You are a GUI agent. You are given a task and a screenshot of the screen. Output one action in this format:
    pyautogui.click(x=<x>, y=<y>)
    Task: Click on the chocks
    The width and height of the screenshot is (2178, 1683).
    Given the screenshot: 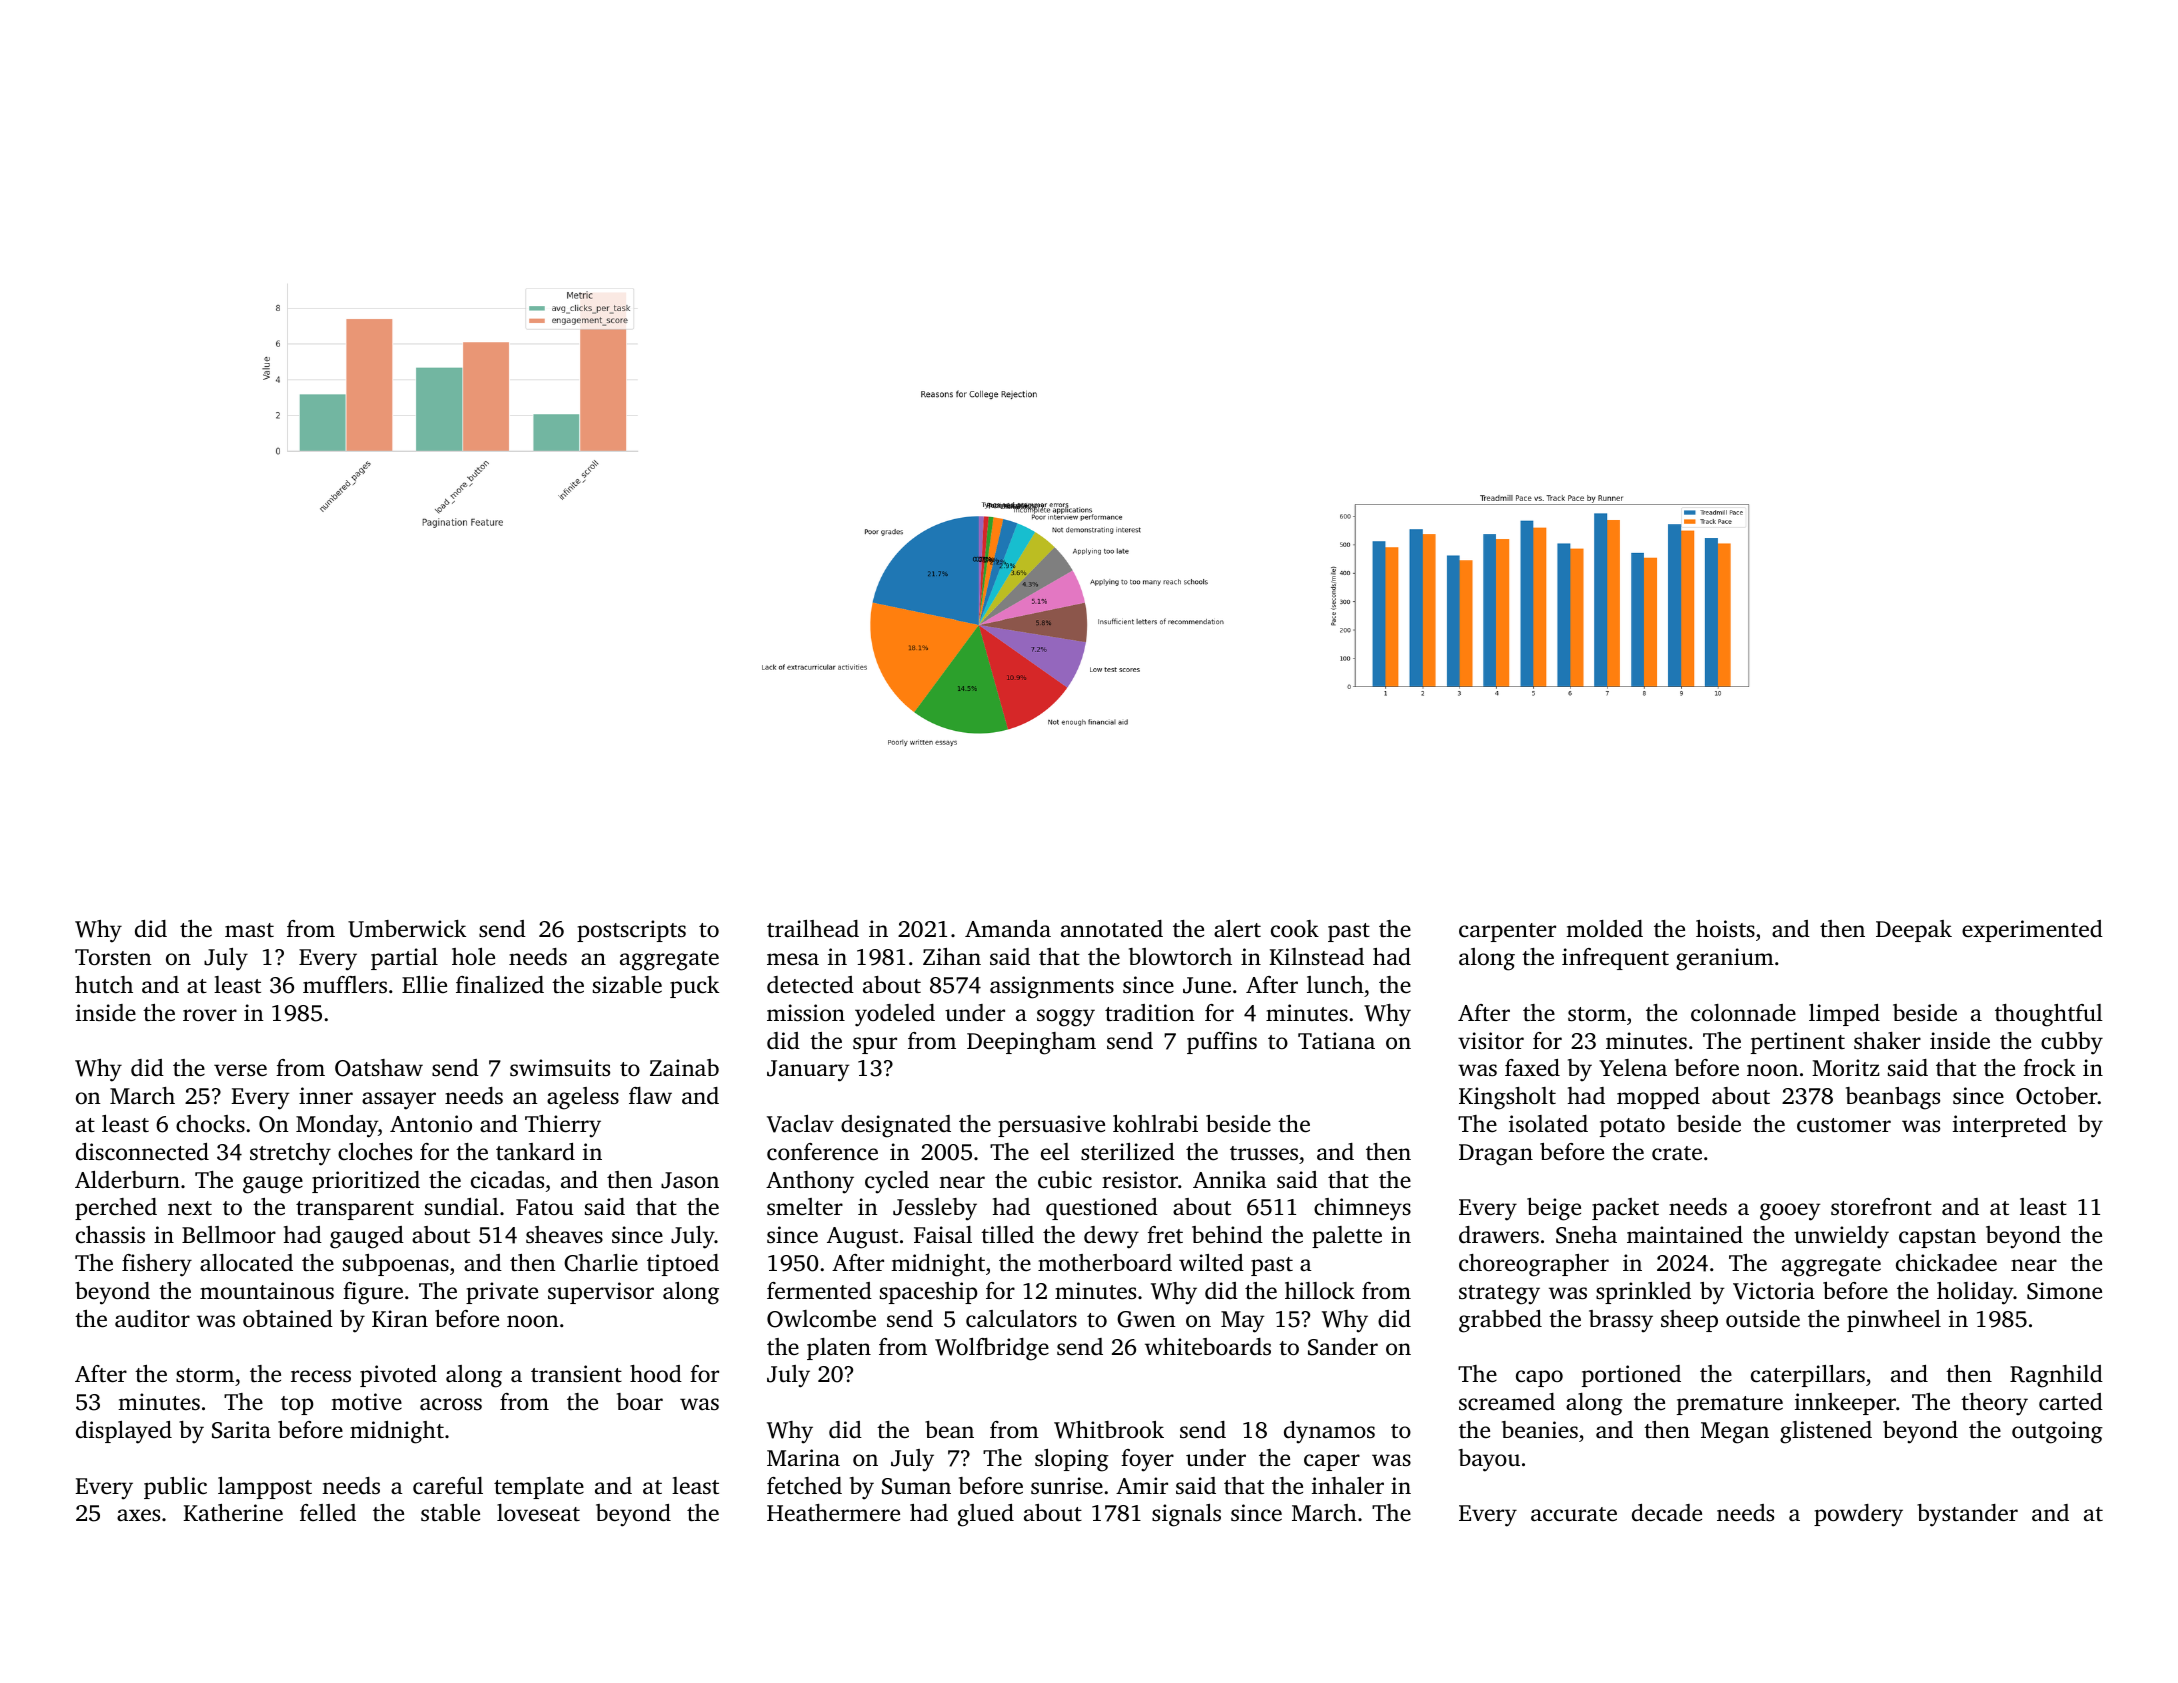 What is the action you would take?
    pyautogui.click(x=210, y=1123)
